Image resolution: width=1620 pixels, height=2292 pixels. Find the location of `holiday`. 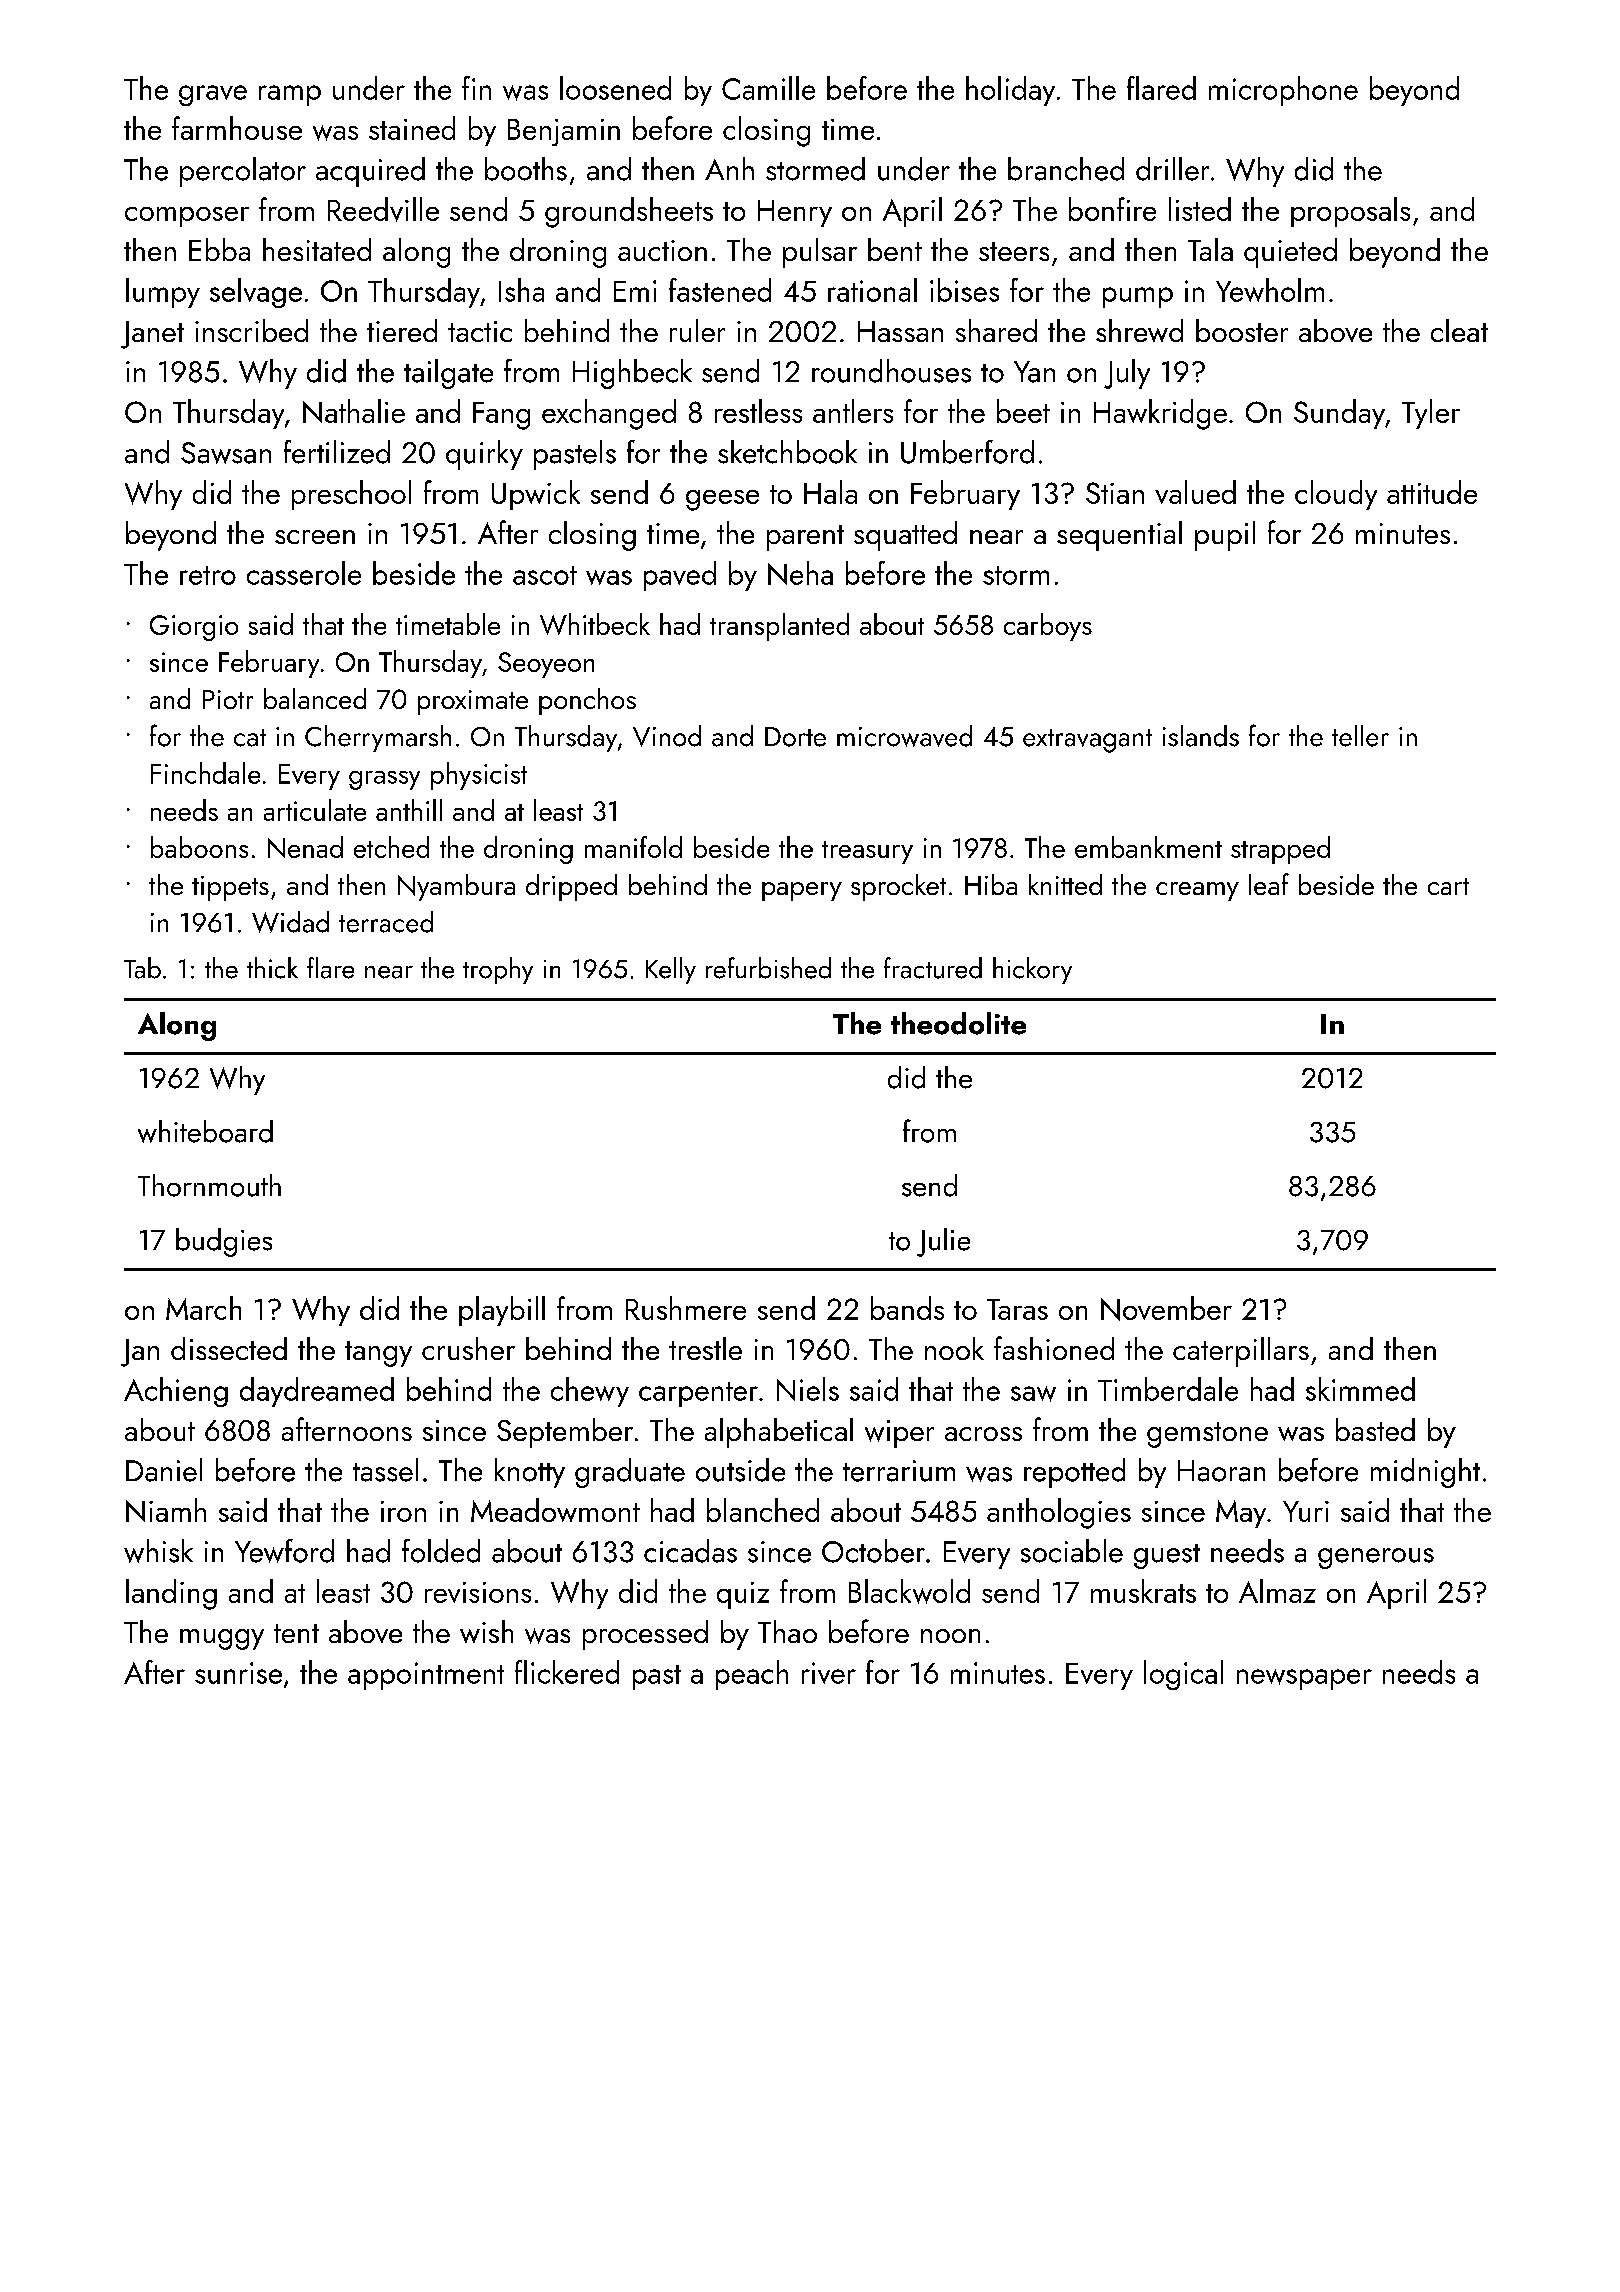

holiday is located at coordinates (1010, 91).
